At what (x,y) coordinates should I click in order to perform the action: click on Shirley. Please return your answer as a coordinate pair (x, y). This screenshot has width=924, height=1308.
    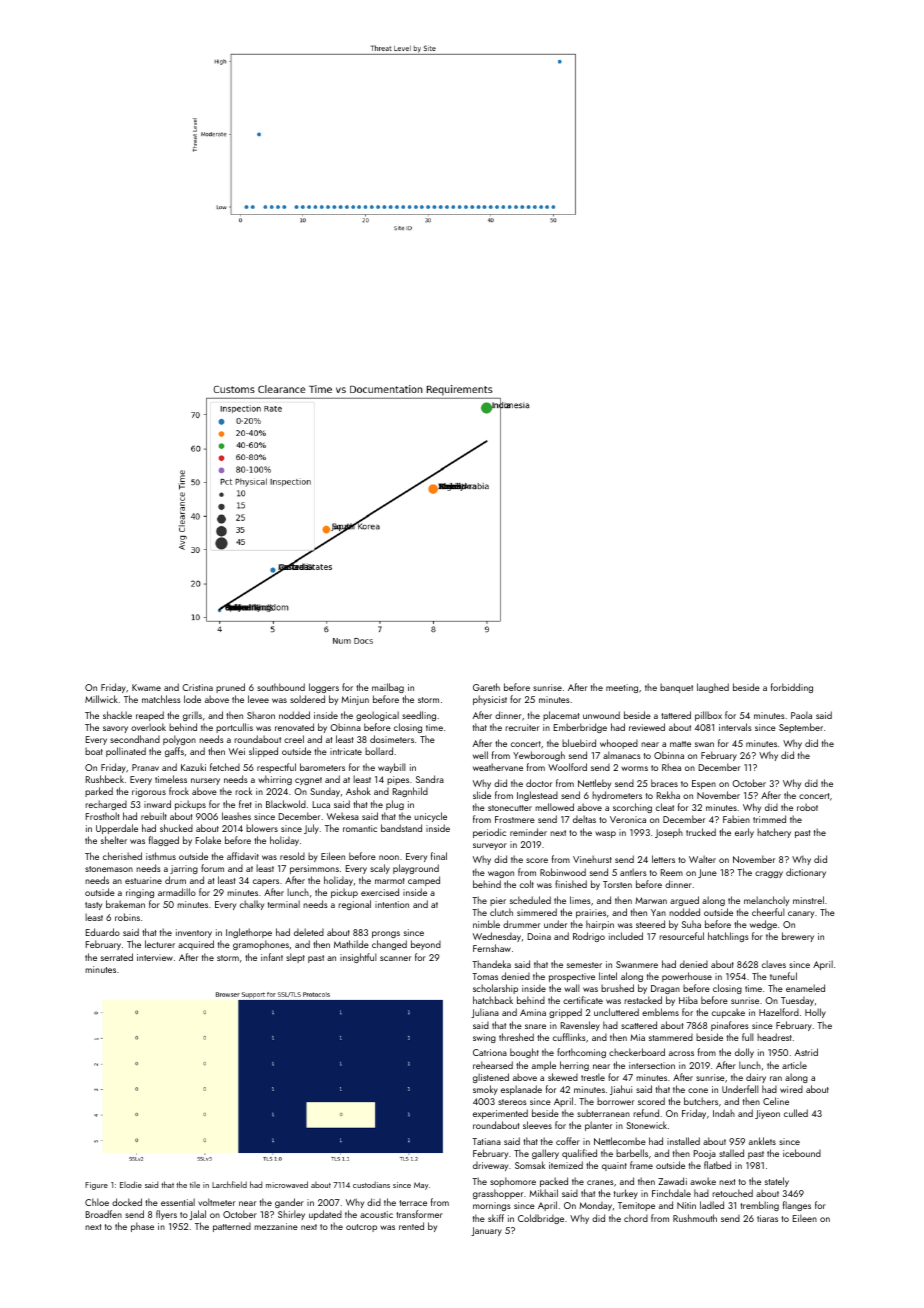
    Looking at the image, I should click on (291, 1215).
